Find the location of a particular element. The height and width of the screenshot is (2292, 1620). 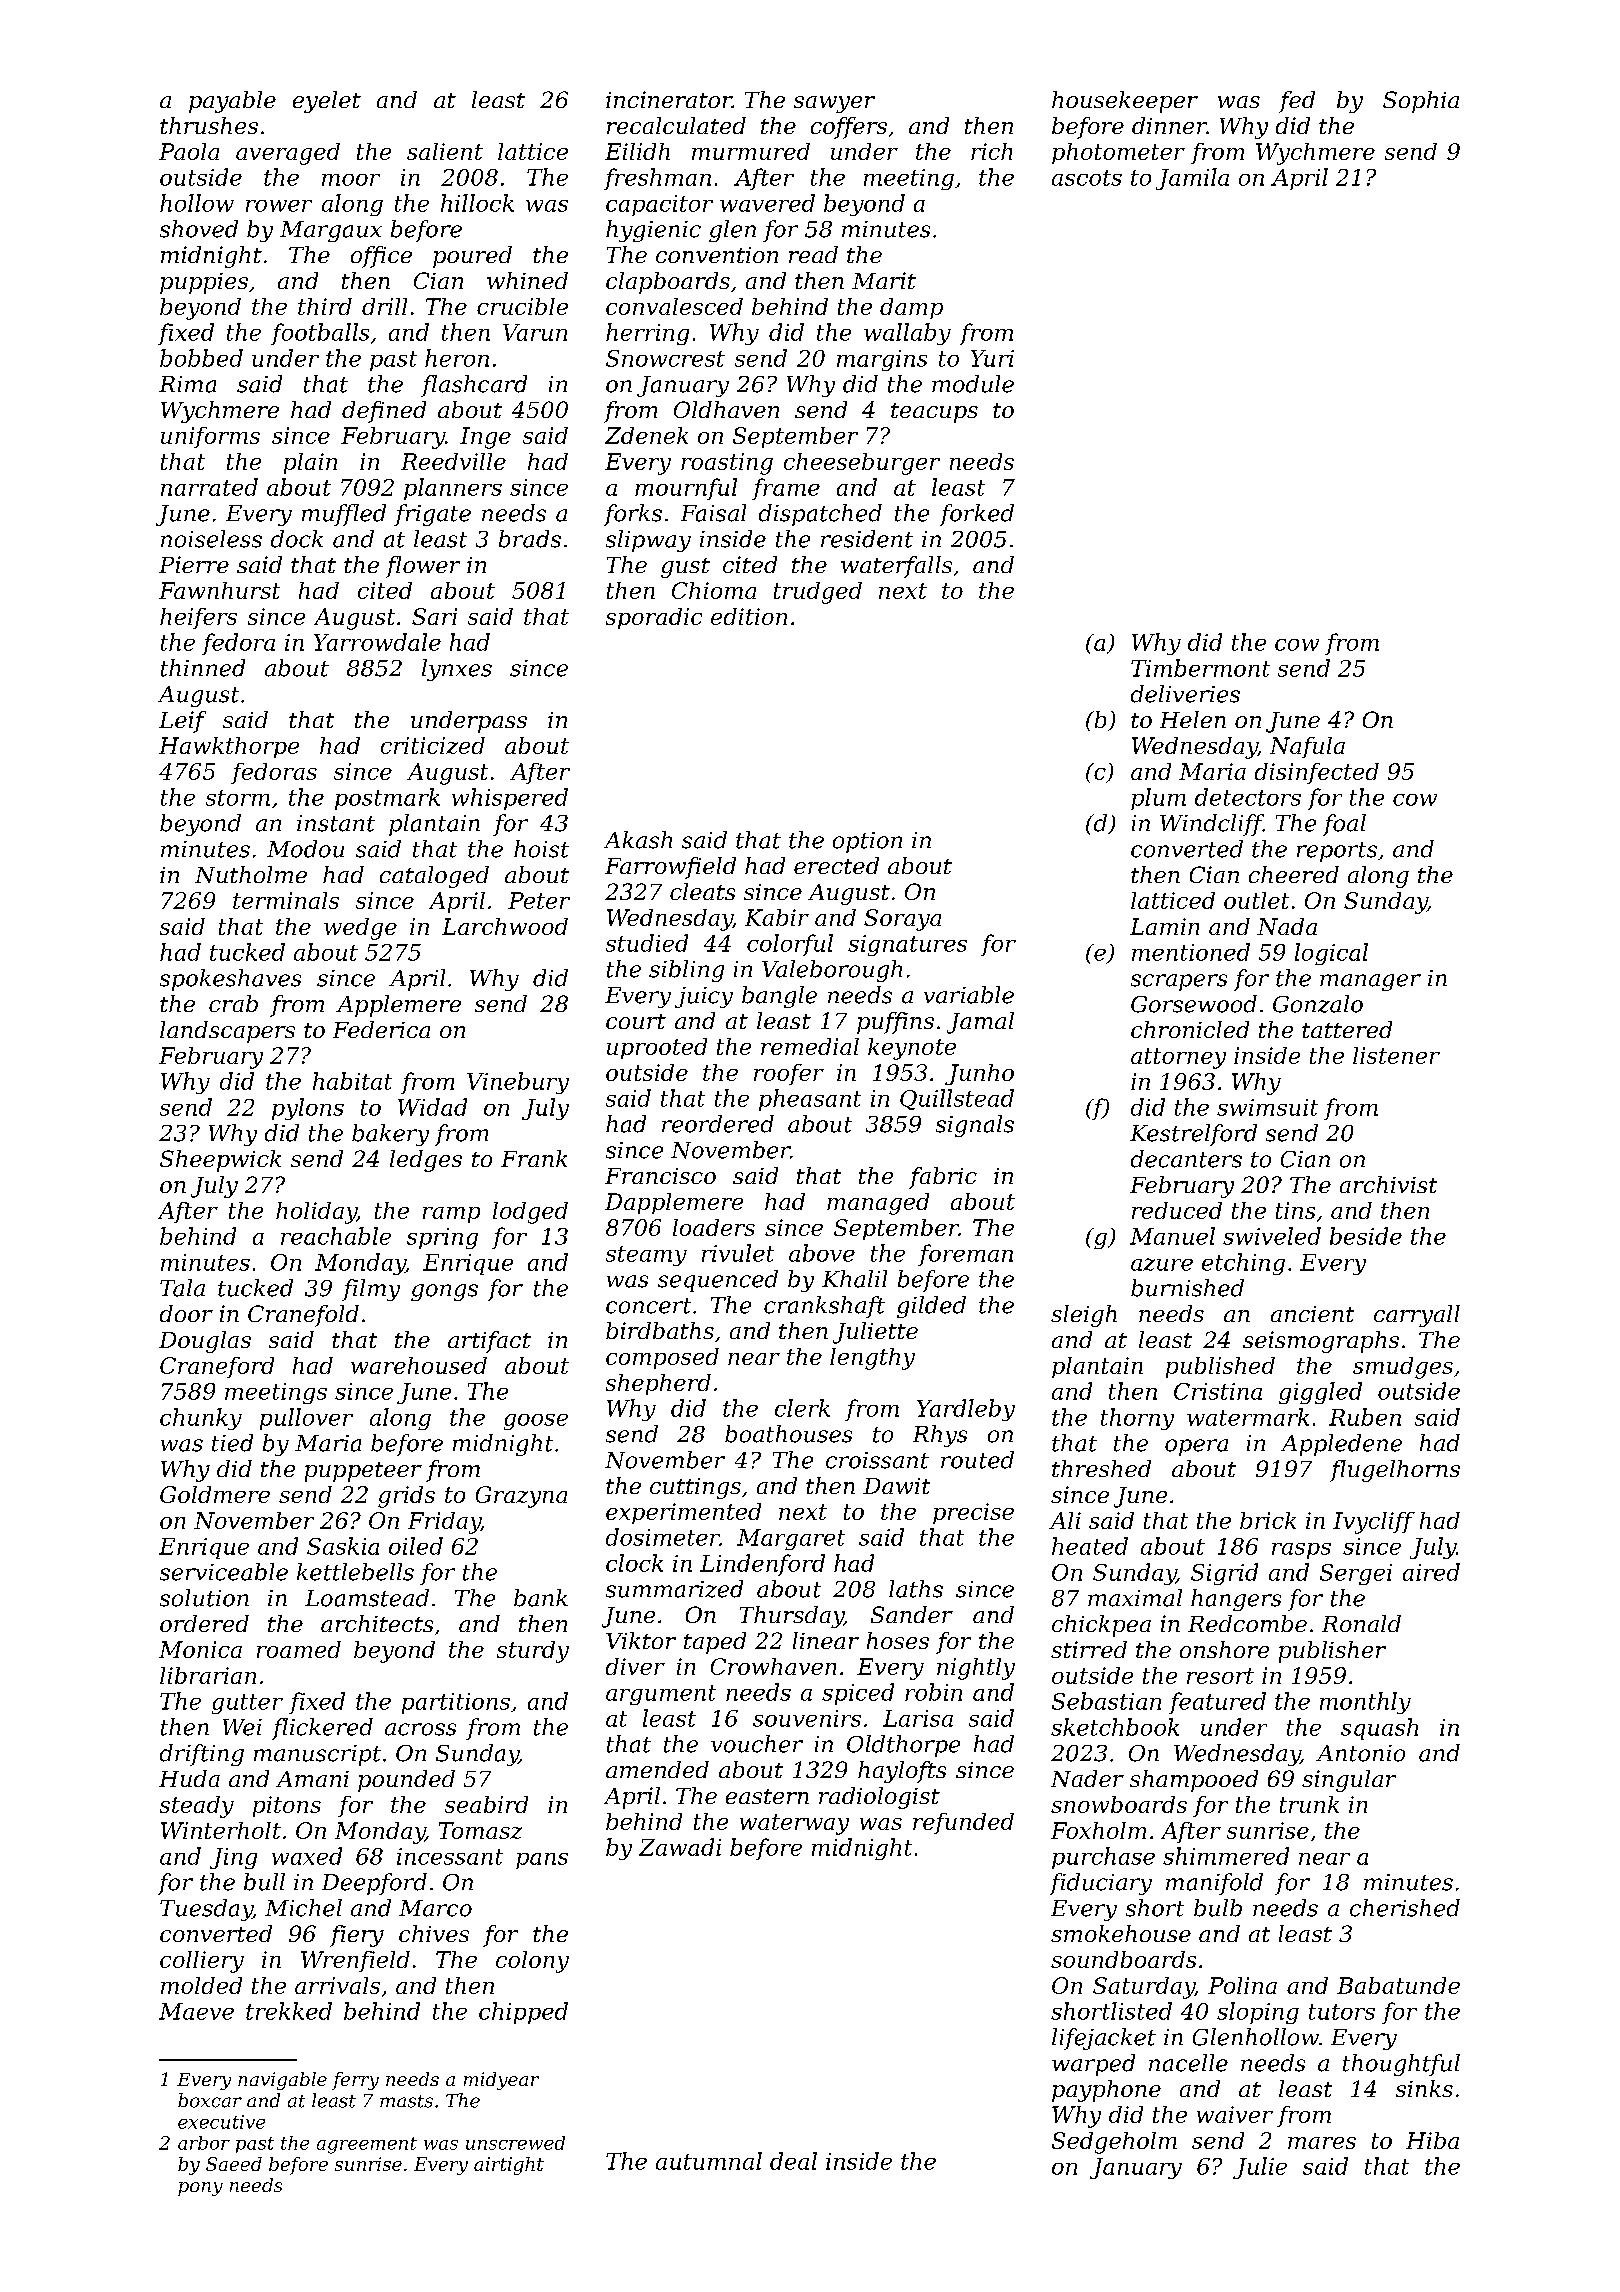

payable is located at coordinates (232, 102).
